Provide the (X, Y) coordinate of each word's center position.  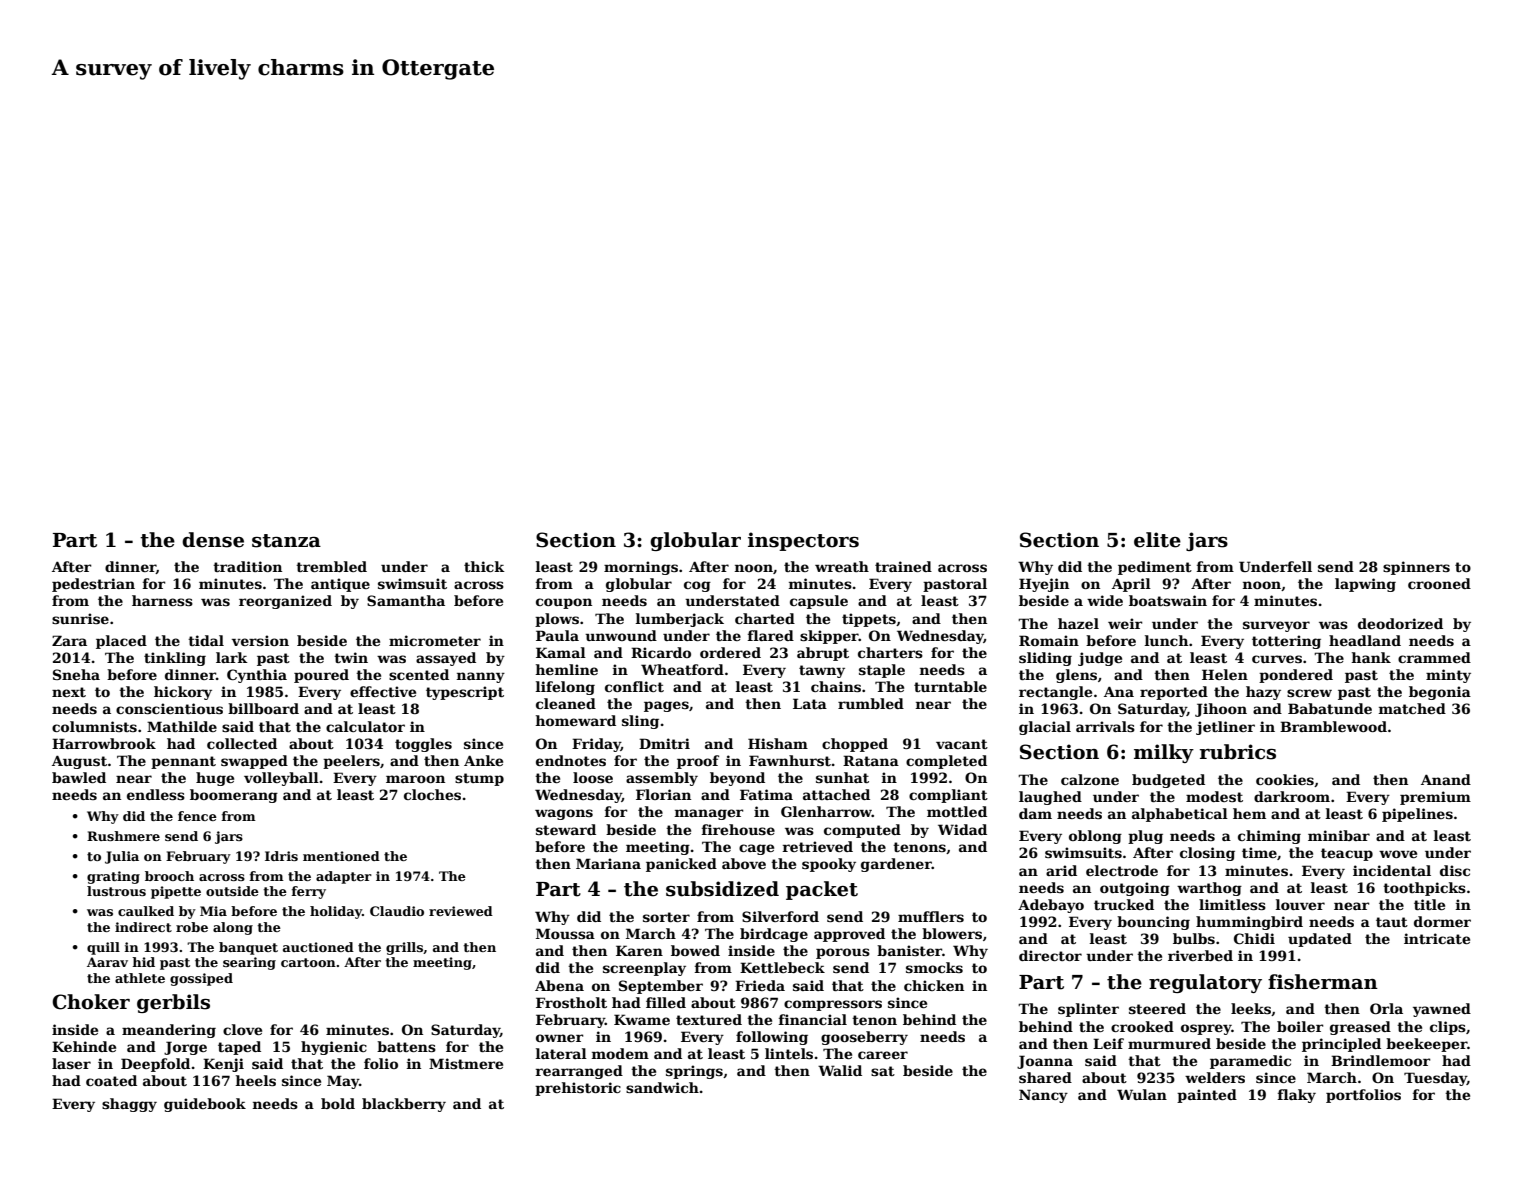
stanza (286, 541)
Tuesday (1435, 1079)
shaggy (129, 1105)
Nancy (1043, 1096)
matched (1412, 708)
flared (770, 635)
